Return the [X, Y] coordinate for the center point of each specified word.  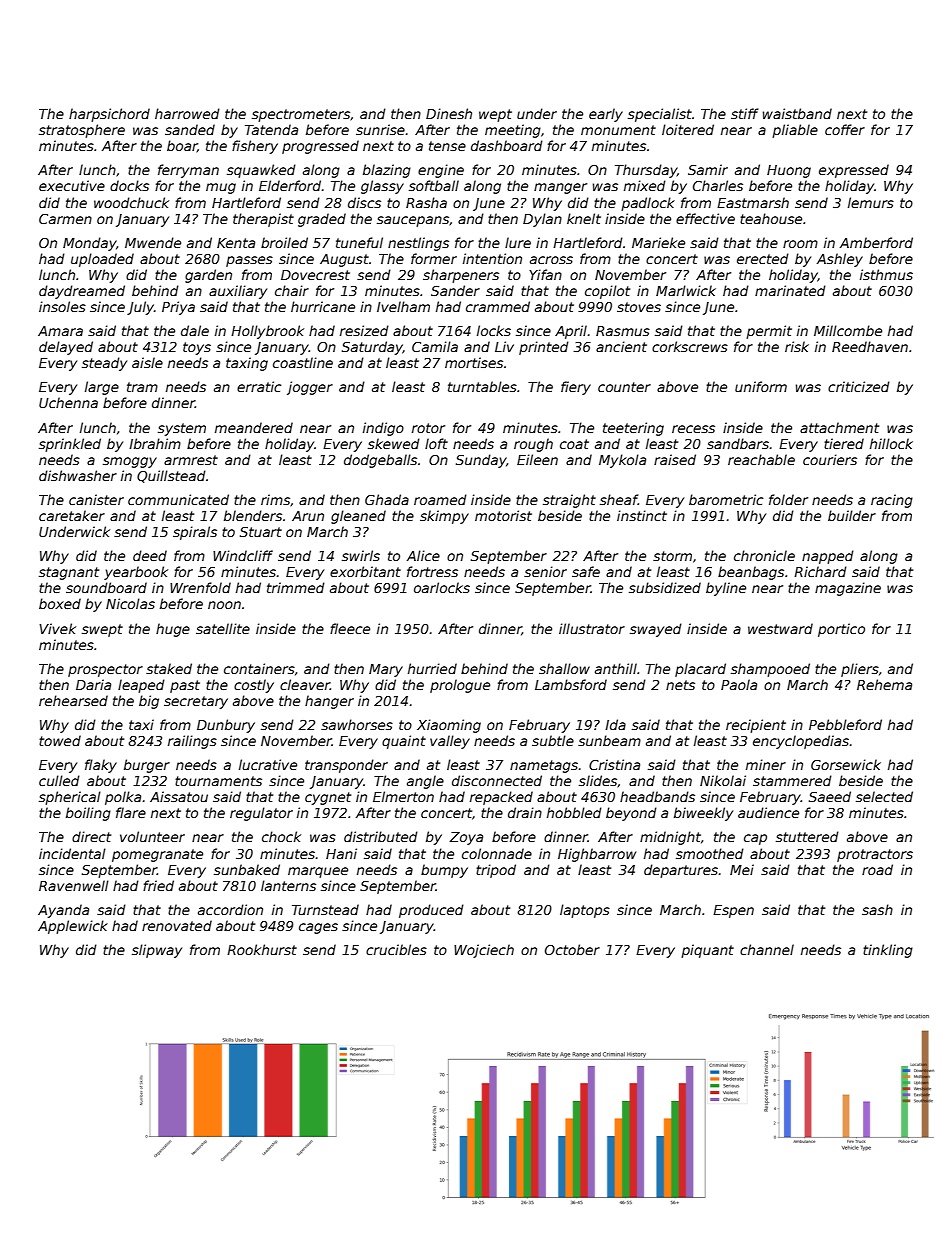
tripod [496, 871]
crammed [498, 306]
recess [693, 429]
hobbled [574, 812]
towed [60, 740]
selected [884, 796]
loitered [688, 129]
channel [767, 949]
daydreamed [82, 292]
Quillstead [171, 476]
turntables [482, 386]
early [606, 115]
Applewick [73, 927]
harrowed [187, 113]
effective [705, 218]
